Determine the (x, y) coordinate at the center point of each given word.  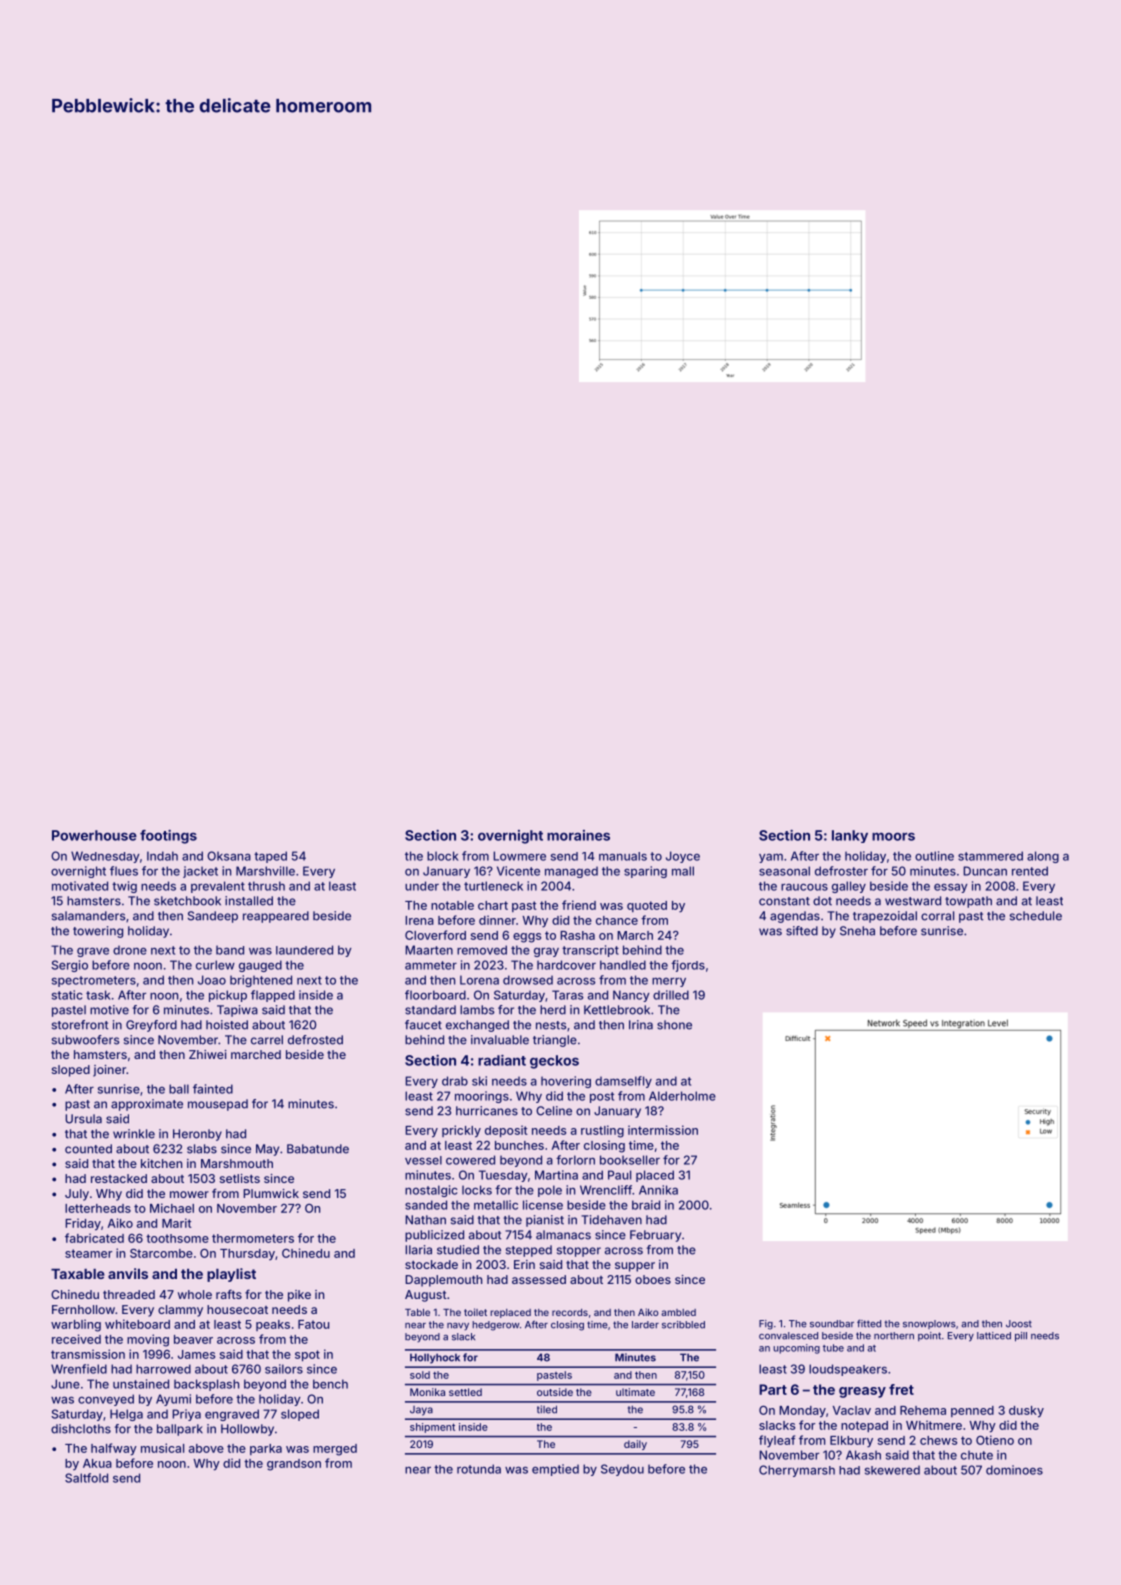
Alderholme (682, 1096)
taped (270, 857)
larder (645, 1325)
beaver (193, 1339)
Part (773, 1389)
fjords (688, 966)
